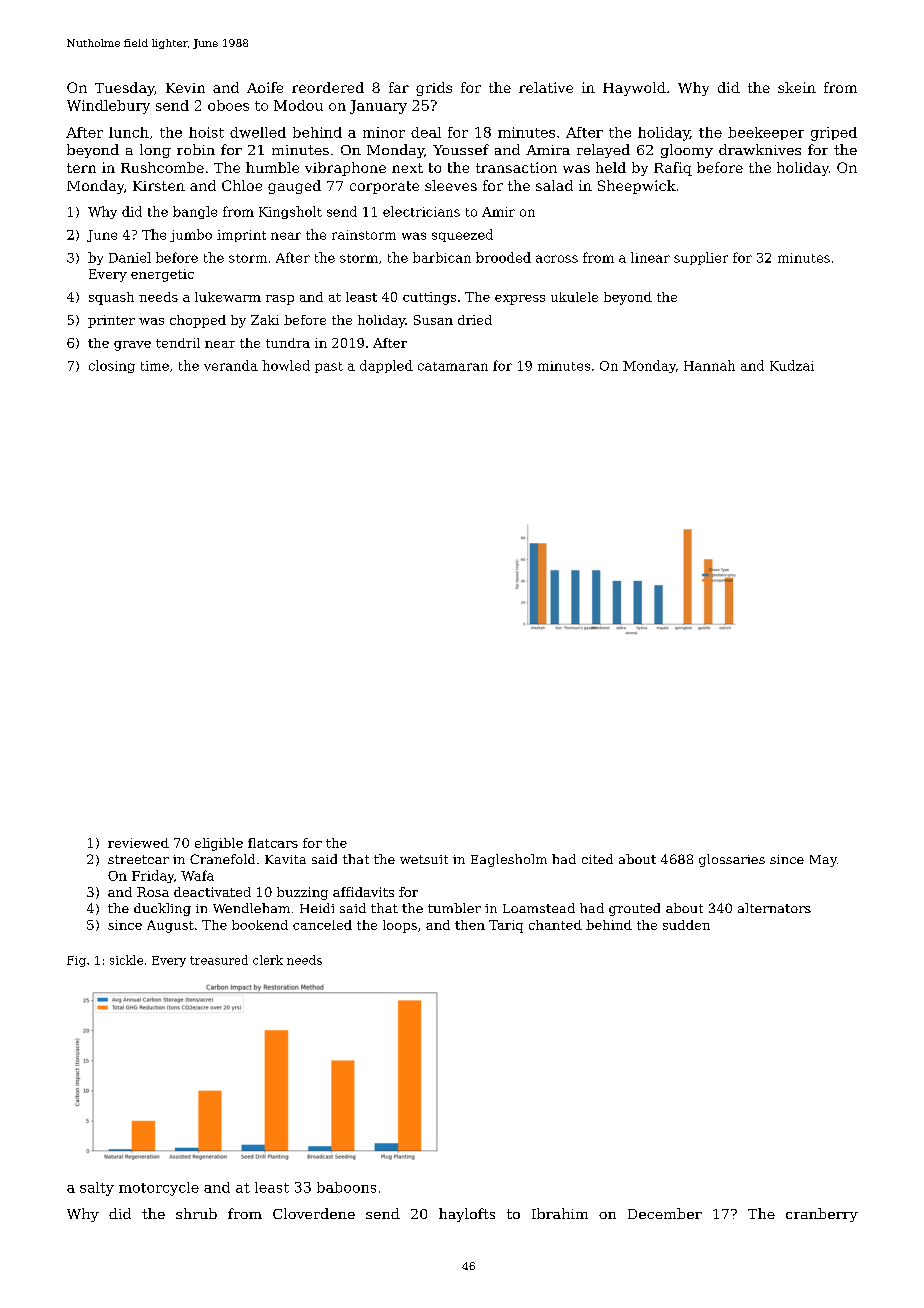 Image resolution: width=924 pixels, height=1308 pixels. Describe the element at coordinates (196, 1213) in the screenshot. I see `shrub` at that location.
